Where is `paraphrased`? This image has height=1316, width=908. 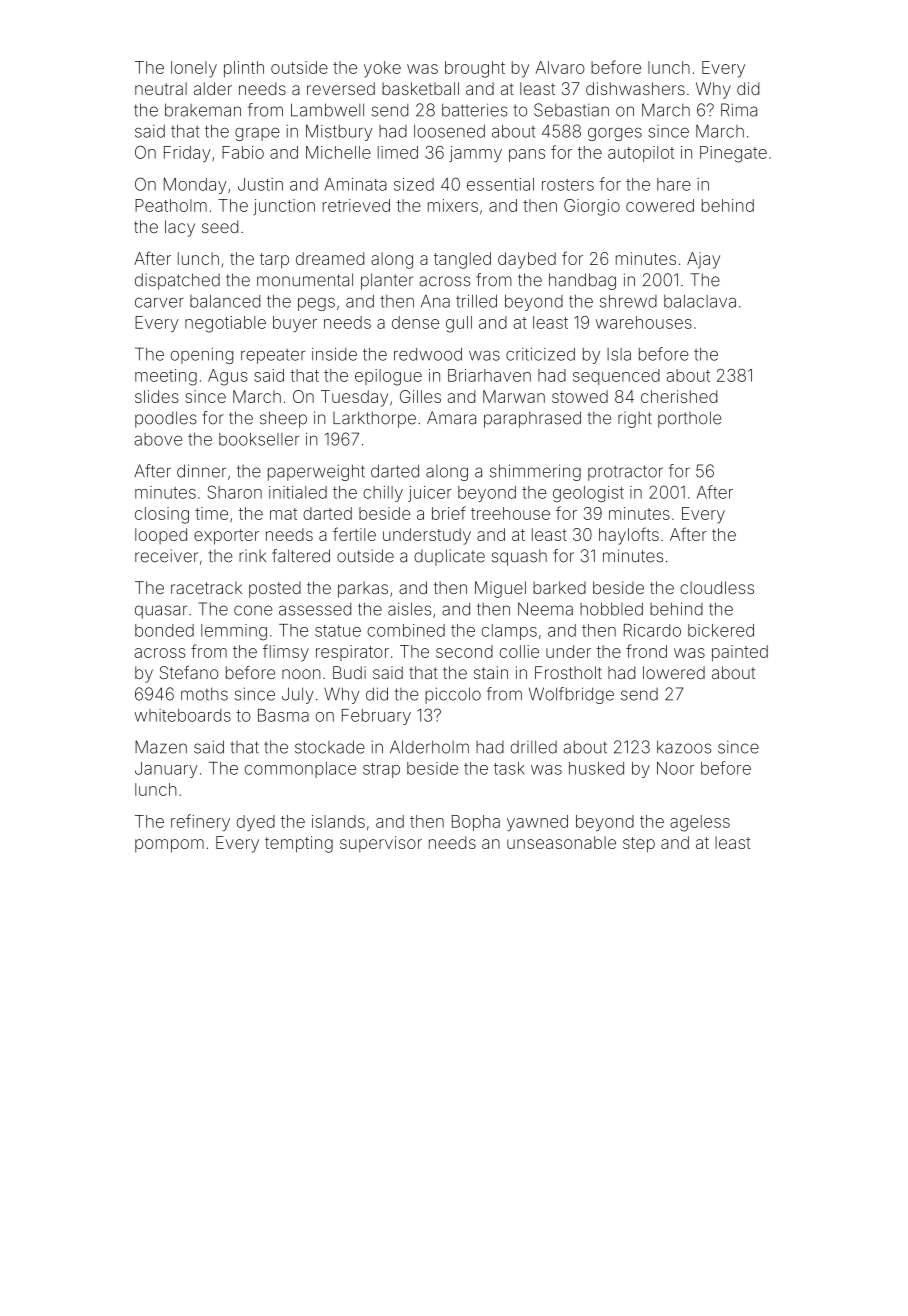 paraphrased is located at coordinates (532, 419).
